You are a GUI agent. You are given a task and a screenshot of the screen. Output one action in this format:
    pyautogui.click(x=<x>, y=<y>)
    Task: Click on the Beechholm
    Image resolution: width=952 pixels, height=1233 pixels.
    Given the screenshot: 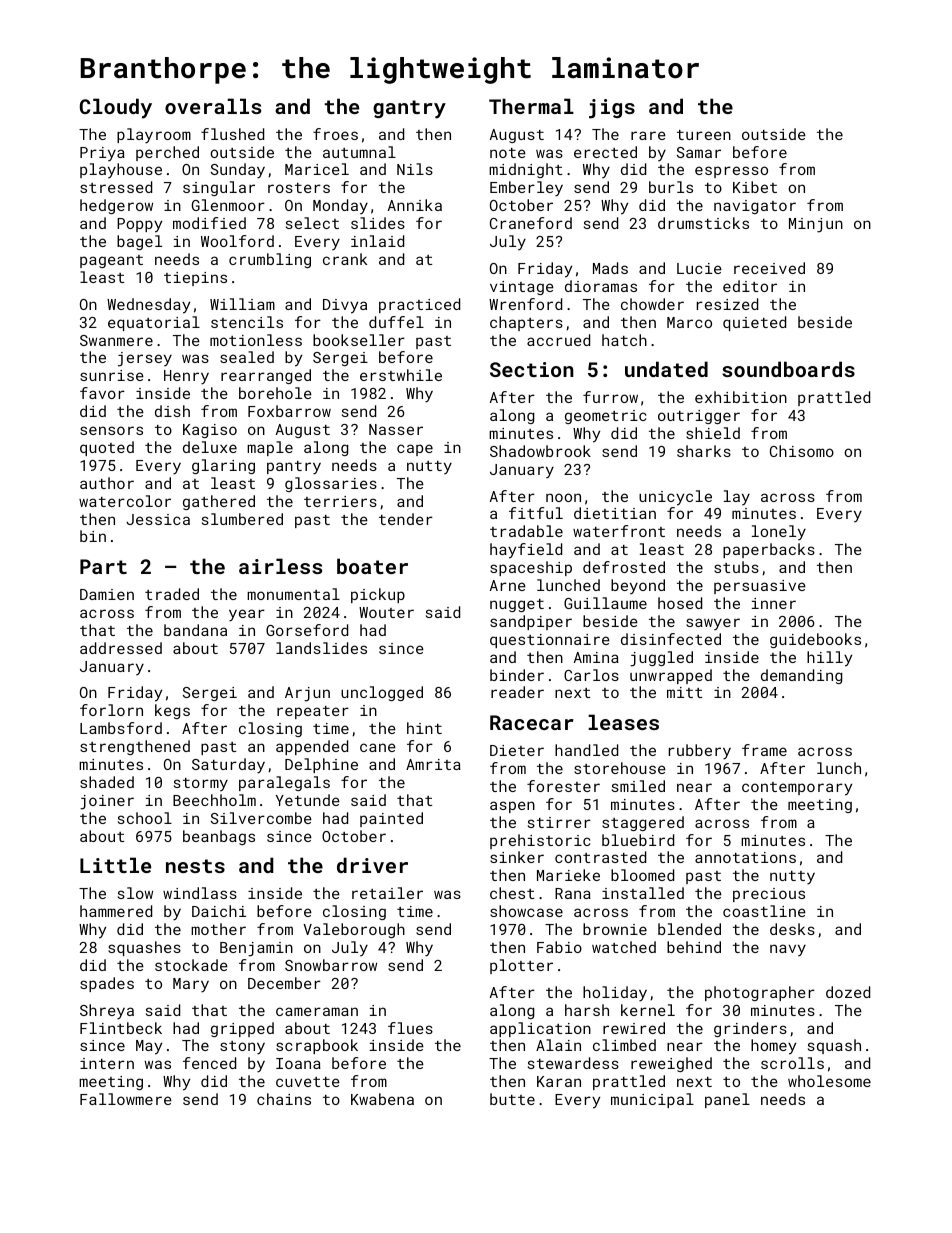 What is the action you would take?
    pyautogui.click(x=214, y=800)
